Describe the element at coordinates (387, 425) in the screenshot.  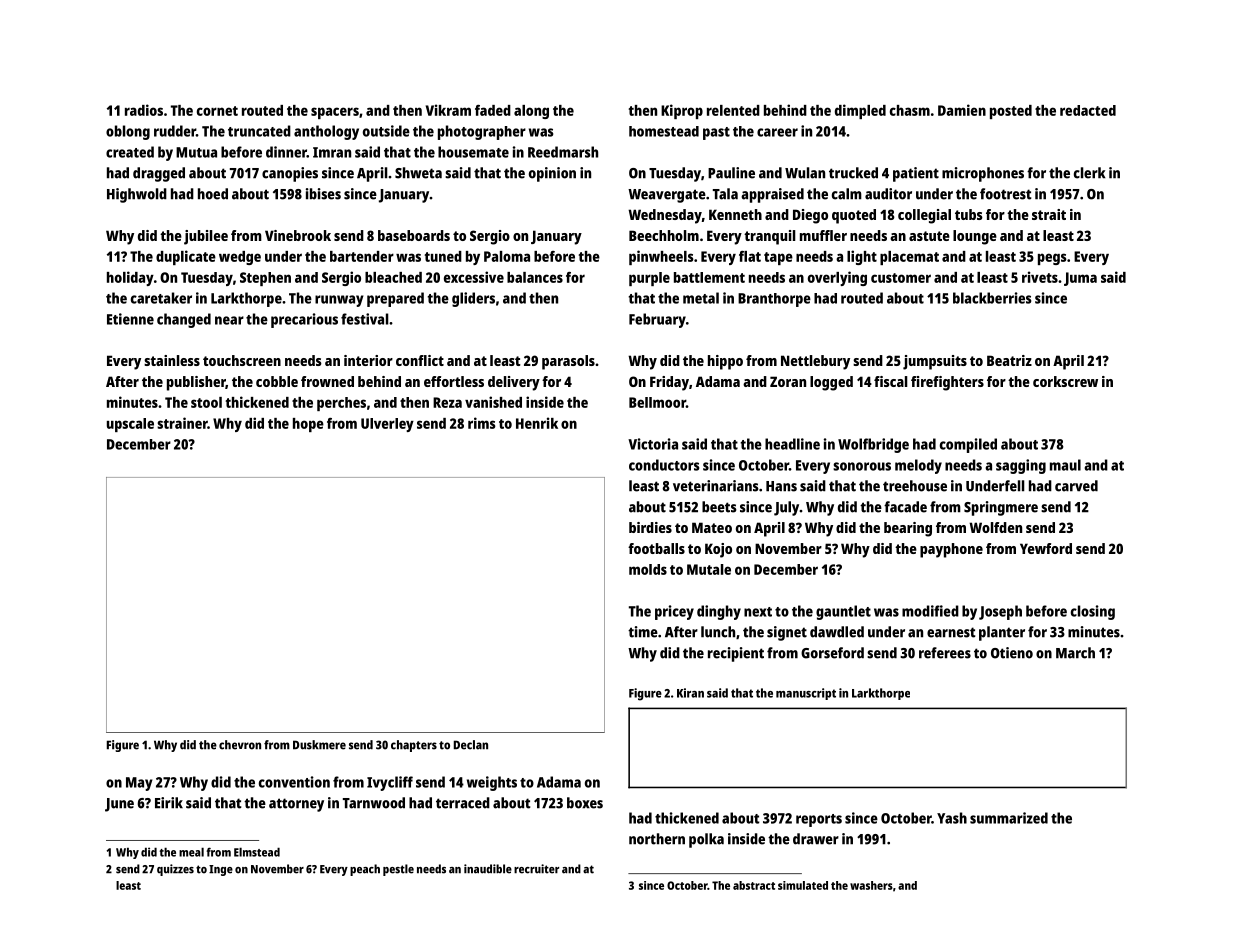
I see `Ulverley` at that location.
